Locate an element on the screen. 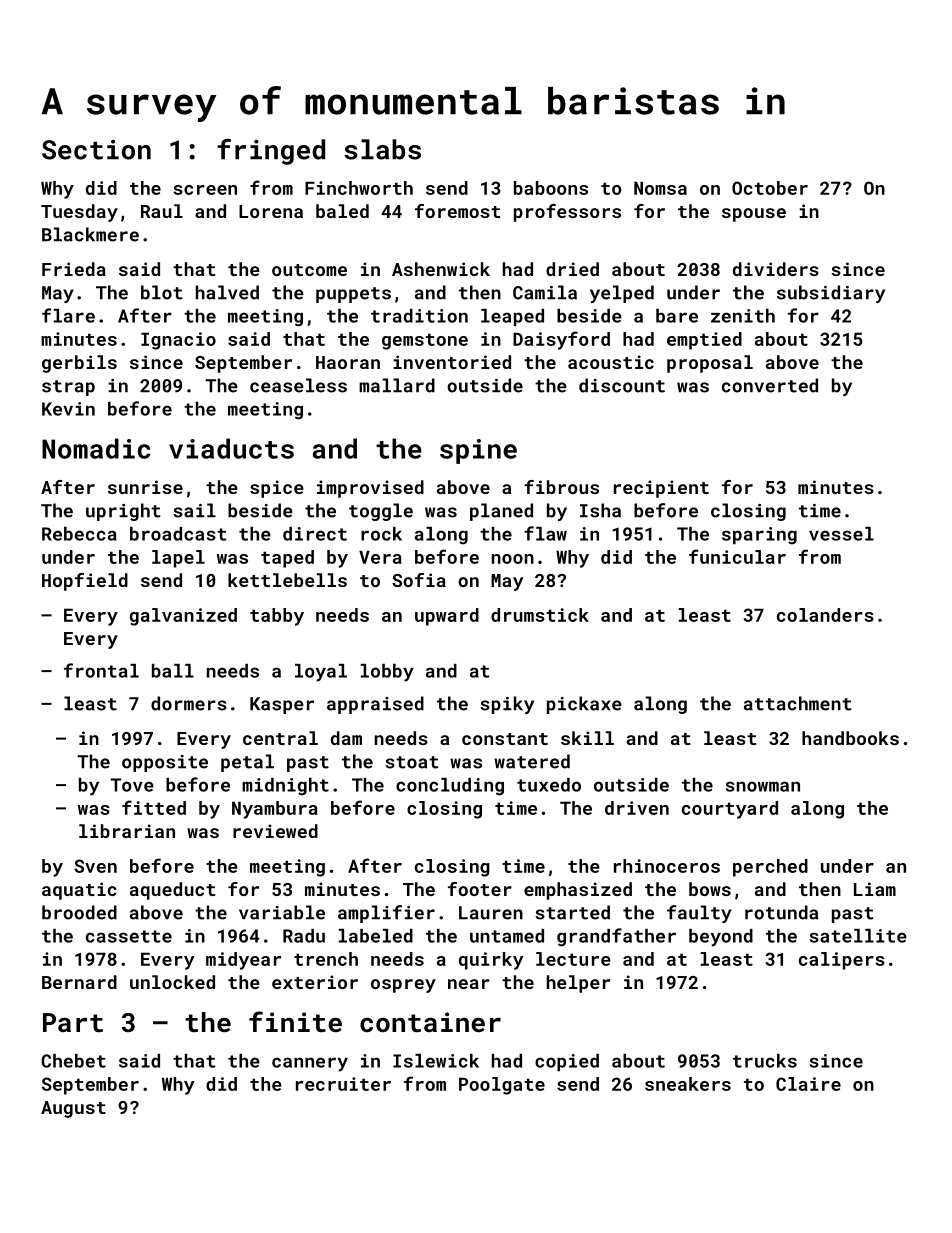  Part is located at coordinates (73, 1022).
